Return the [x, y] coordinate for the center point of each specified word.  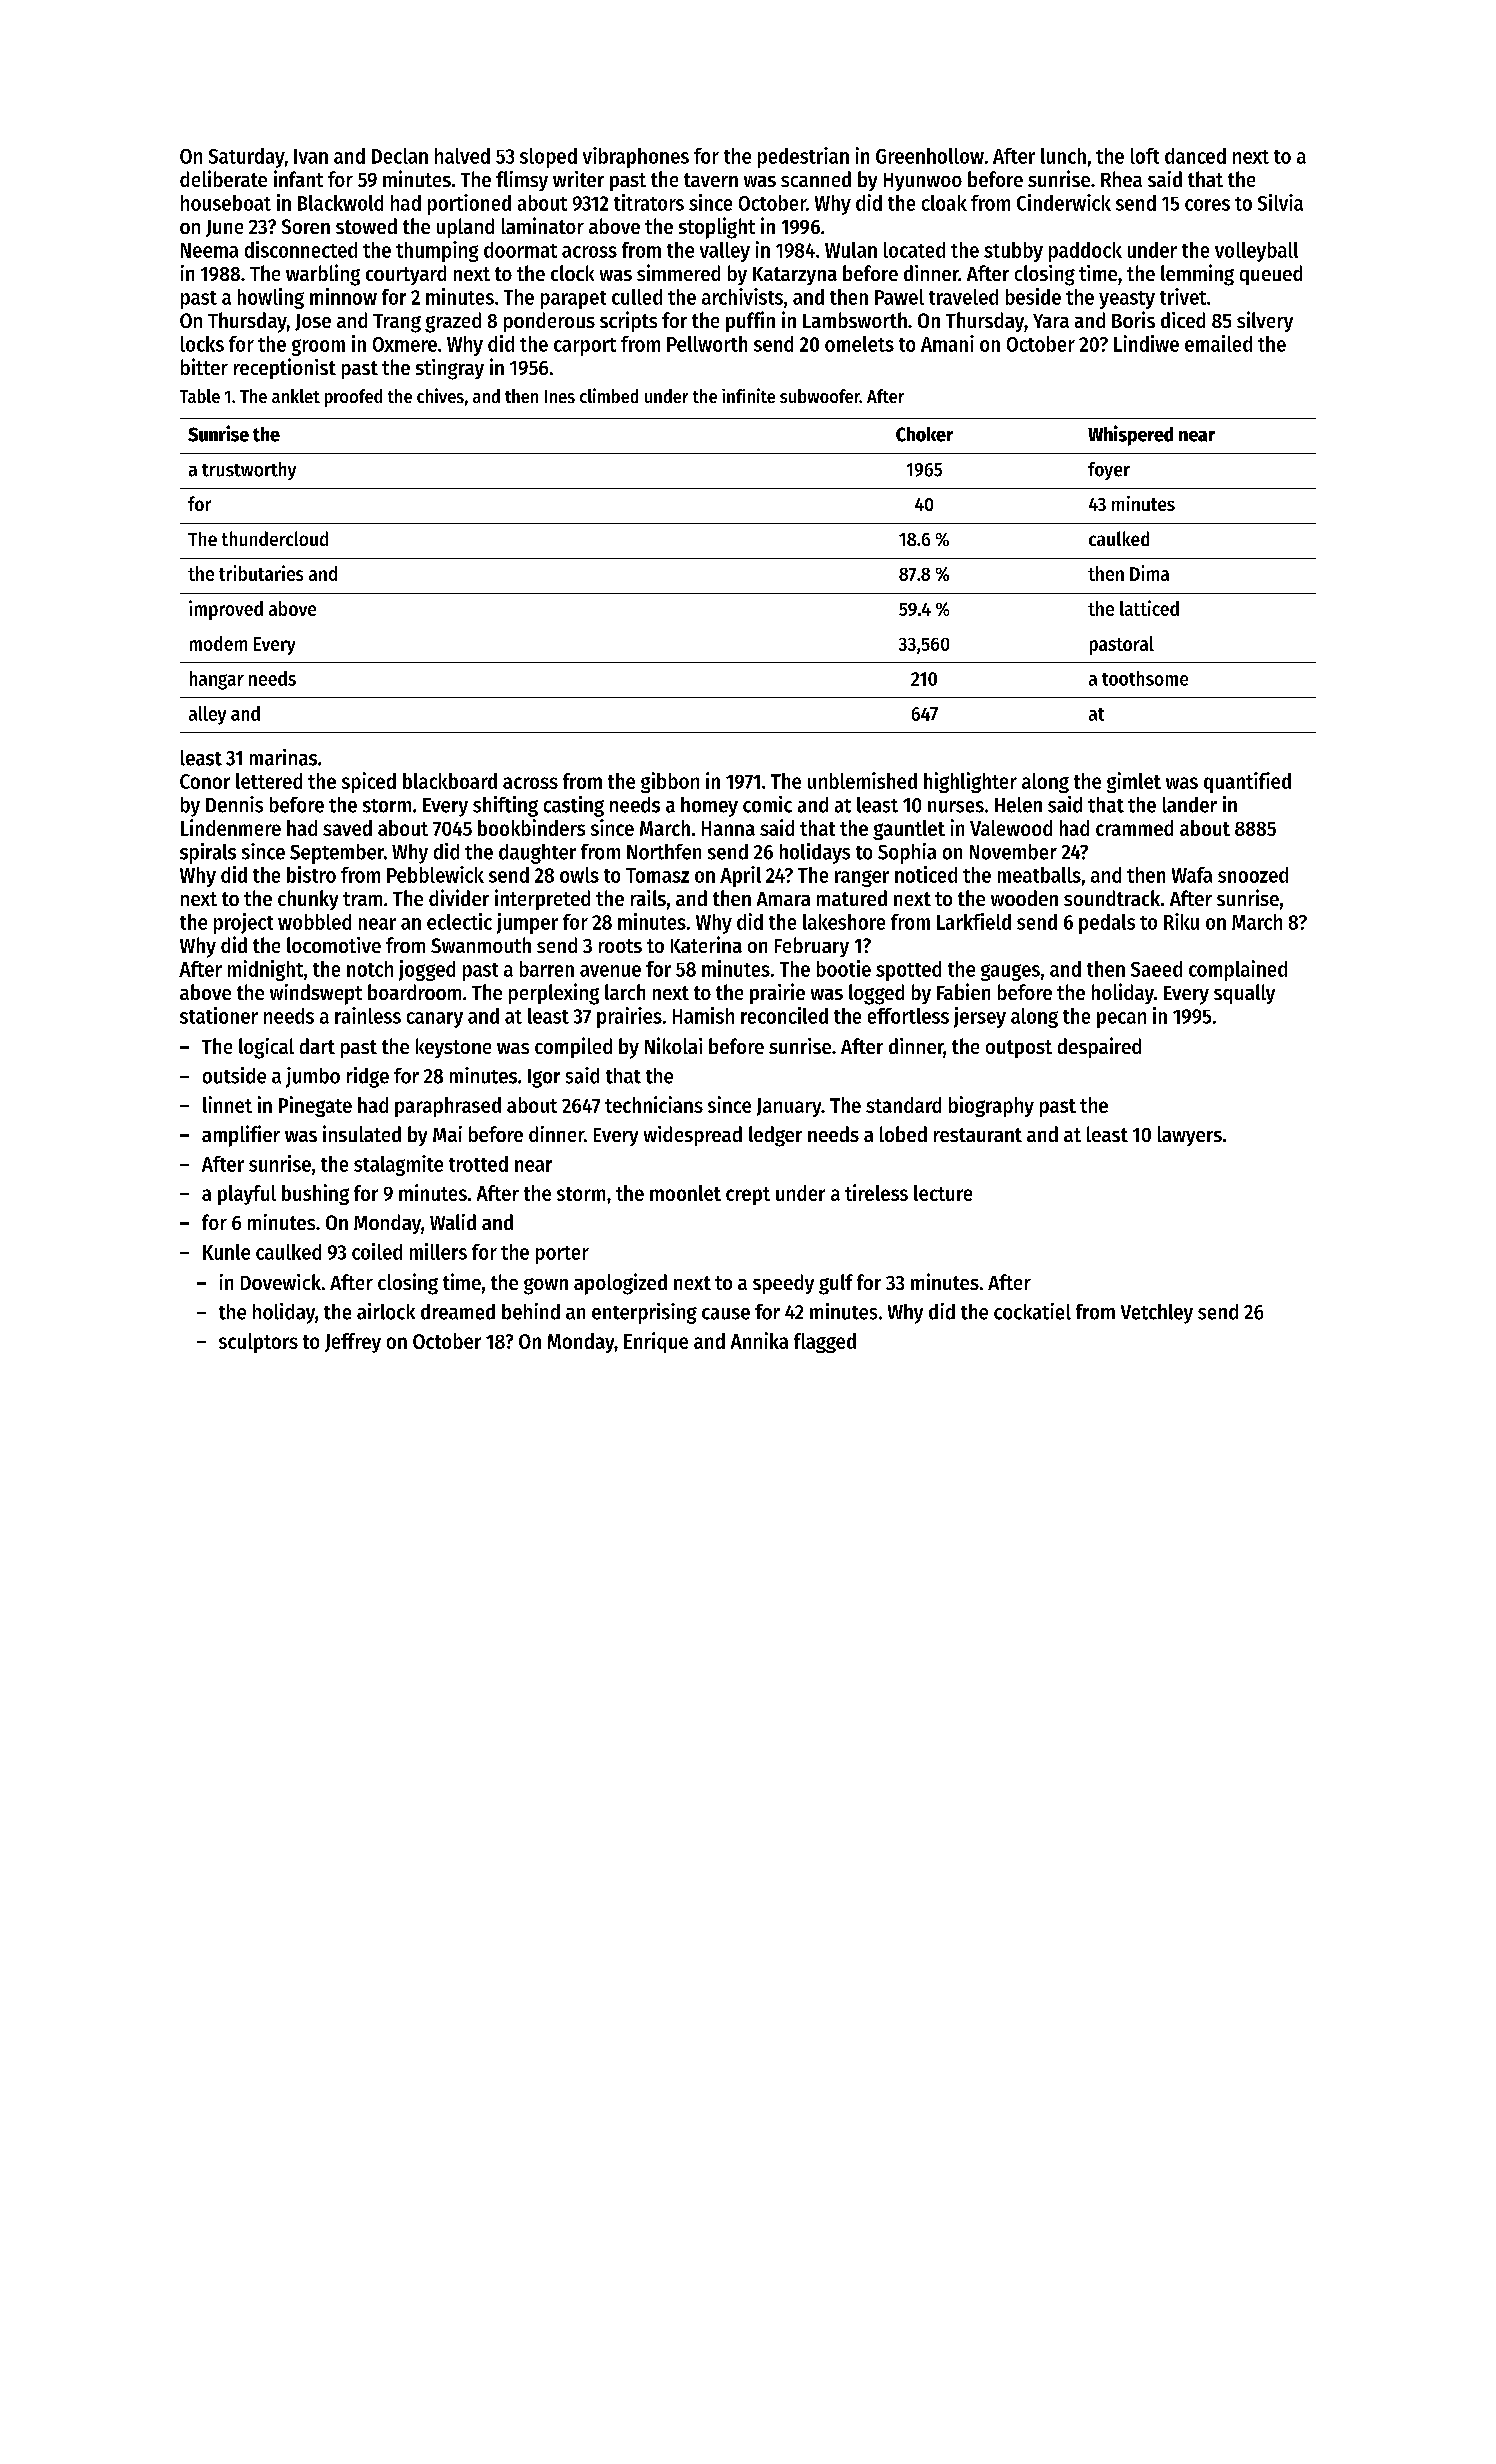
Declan [400, 156]
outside [234, 1075]
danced [1195, 156]
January [789, 1107]
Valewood [1011, 828]
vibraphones [636, 157]
